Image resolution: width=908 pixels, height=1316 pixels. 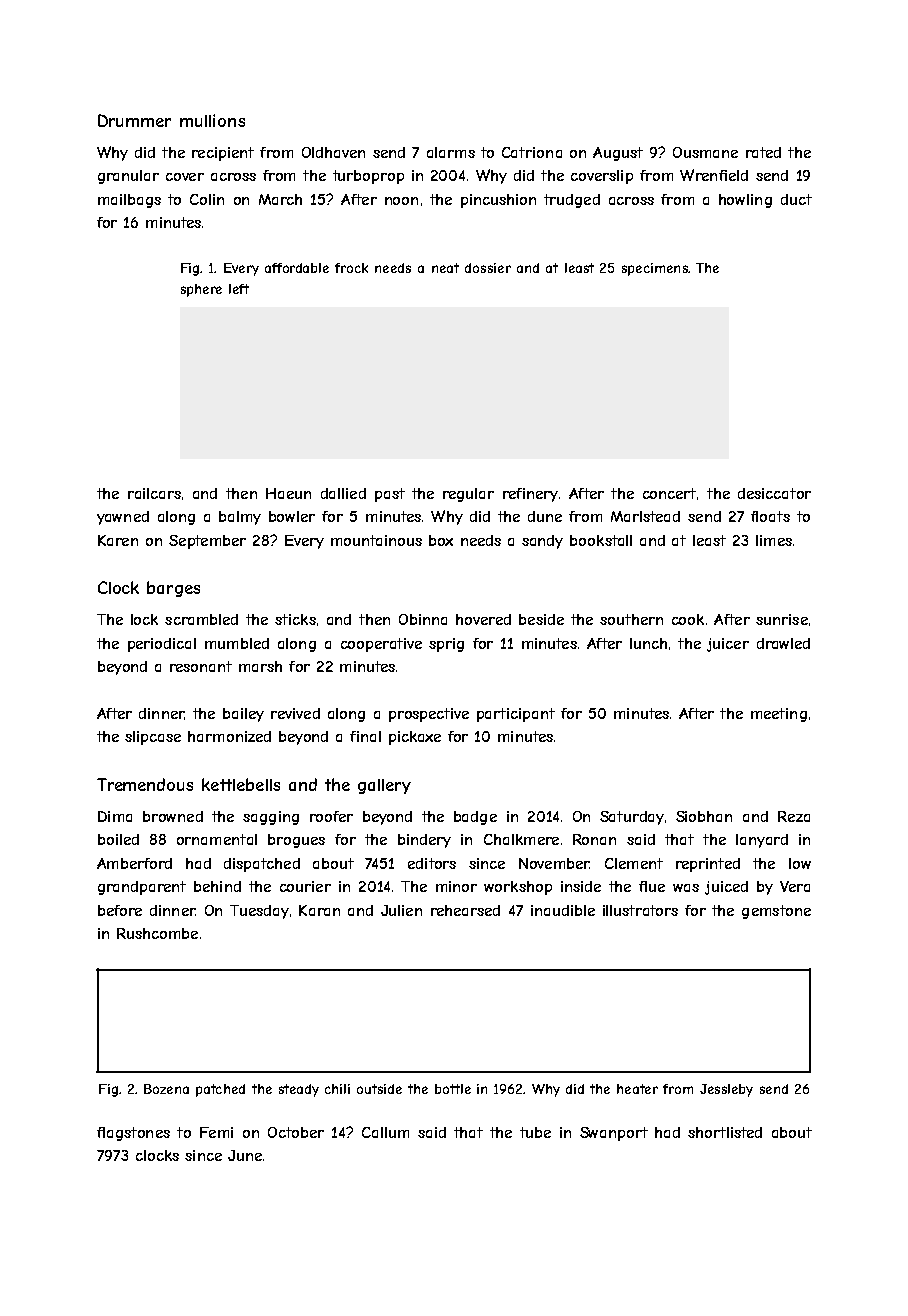 What do you see at coordinates (704, 816) in the screenshot?
I see `Siobhan` at bounding box center [704, 816].
